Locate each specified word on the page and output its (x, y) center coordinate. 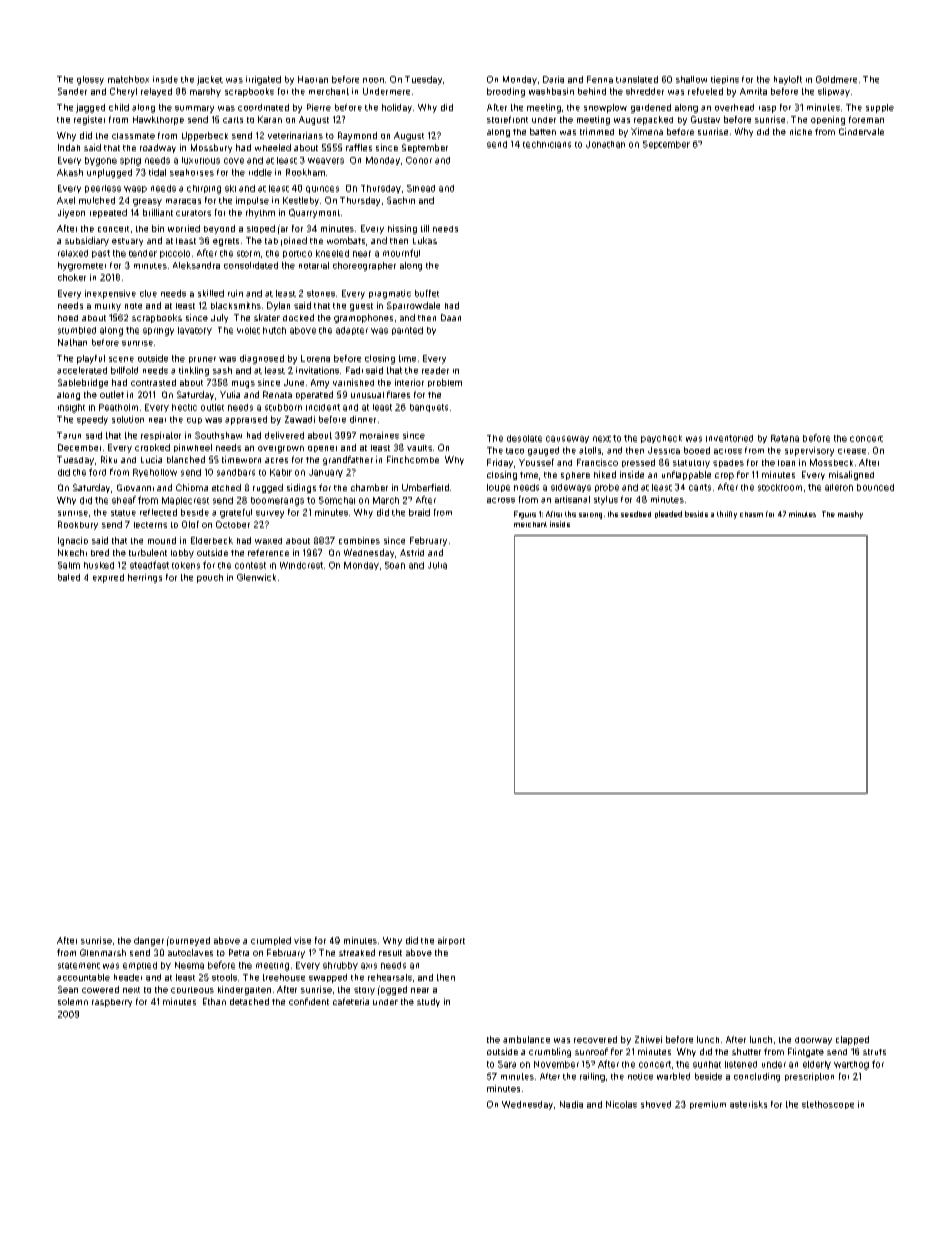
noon (373, 80)
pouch (210, 578)
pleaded (668, 514)
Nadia (571, 1104)
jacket (210, 80)
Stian (395, 565)
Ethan (214, 1001)
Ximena (647, 131)
